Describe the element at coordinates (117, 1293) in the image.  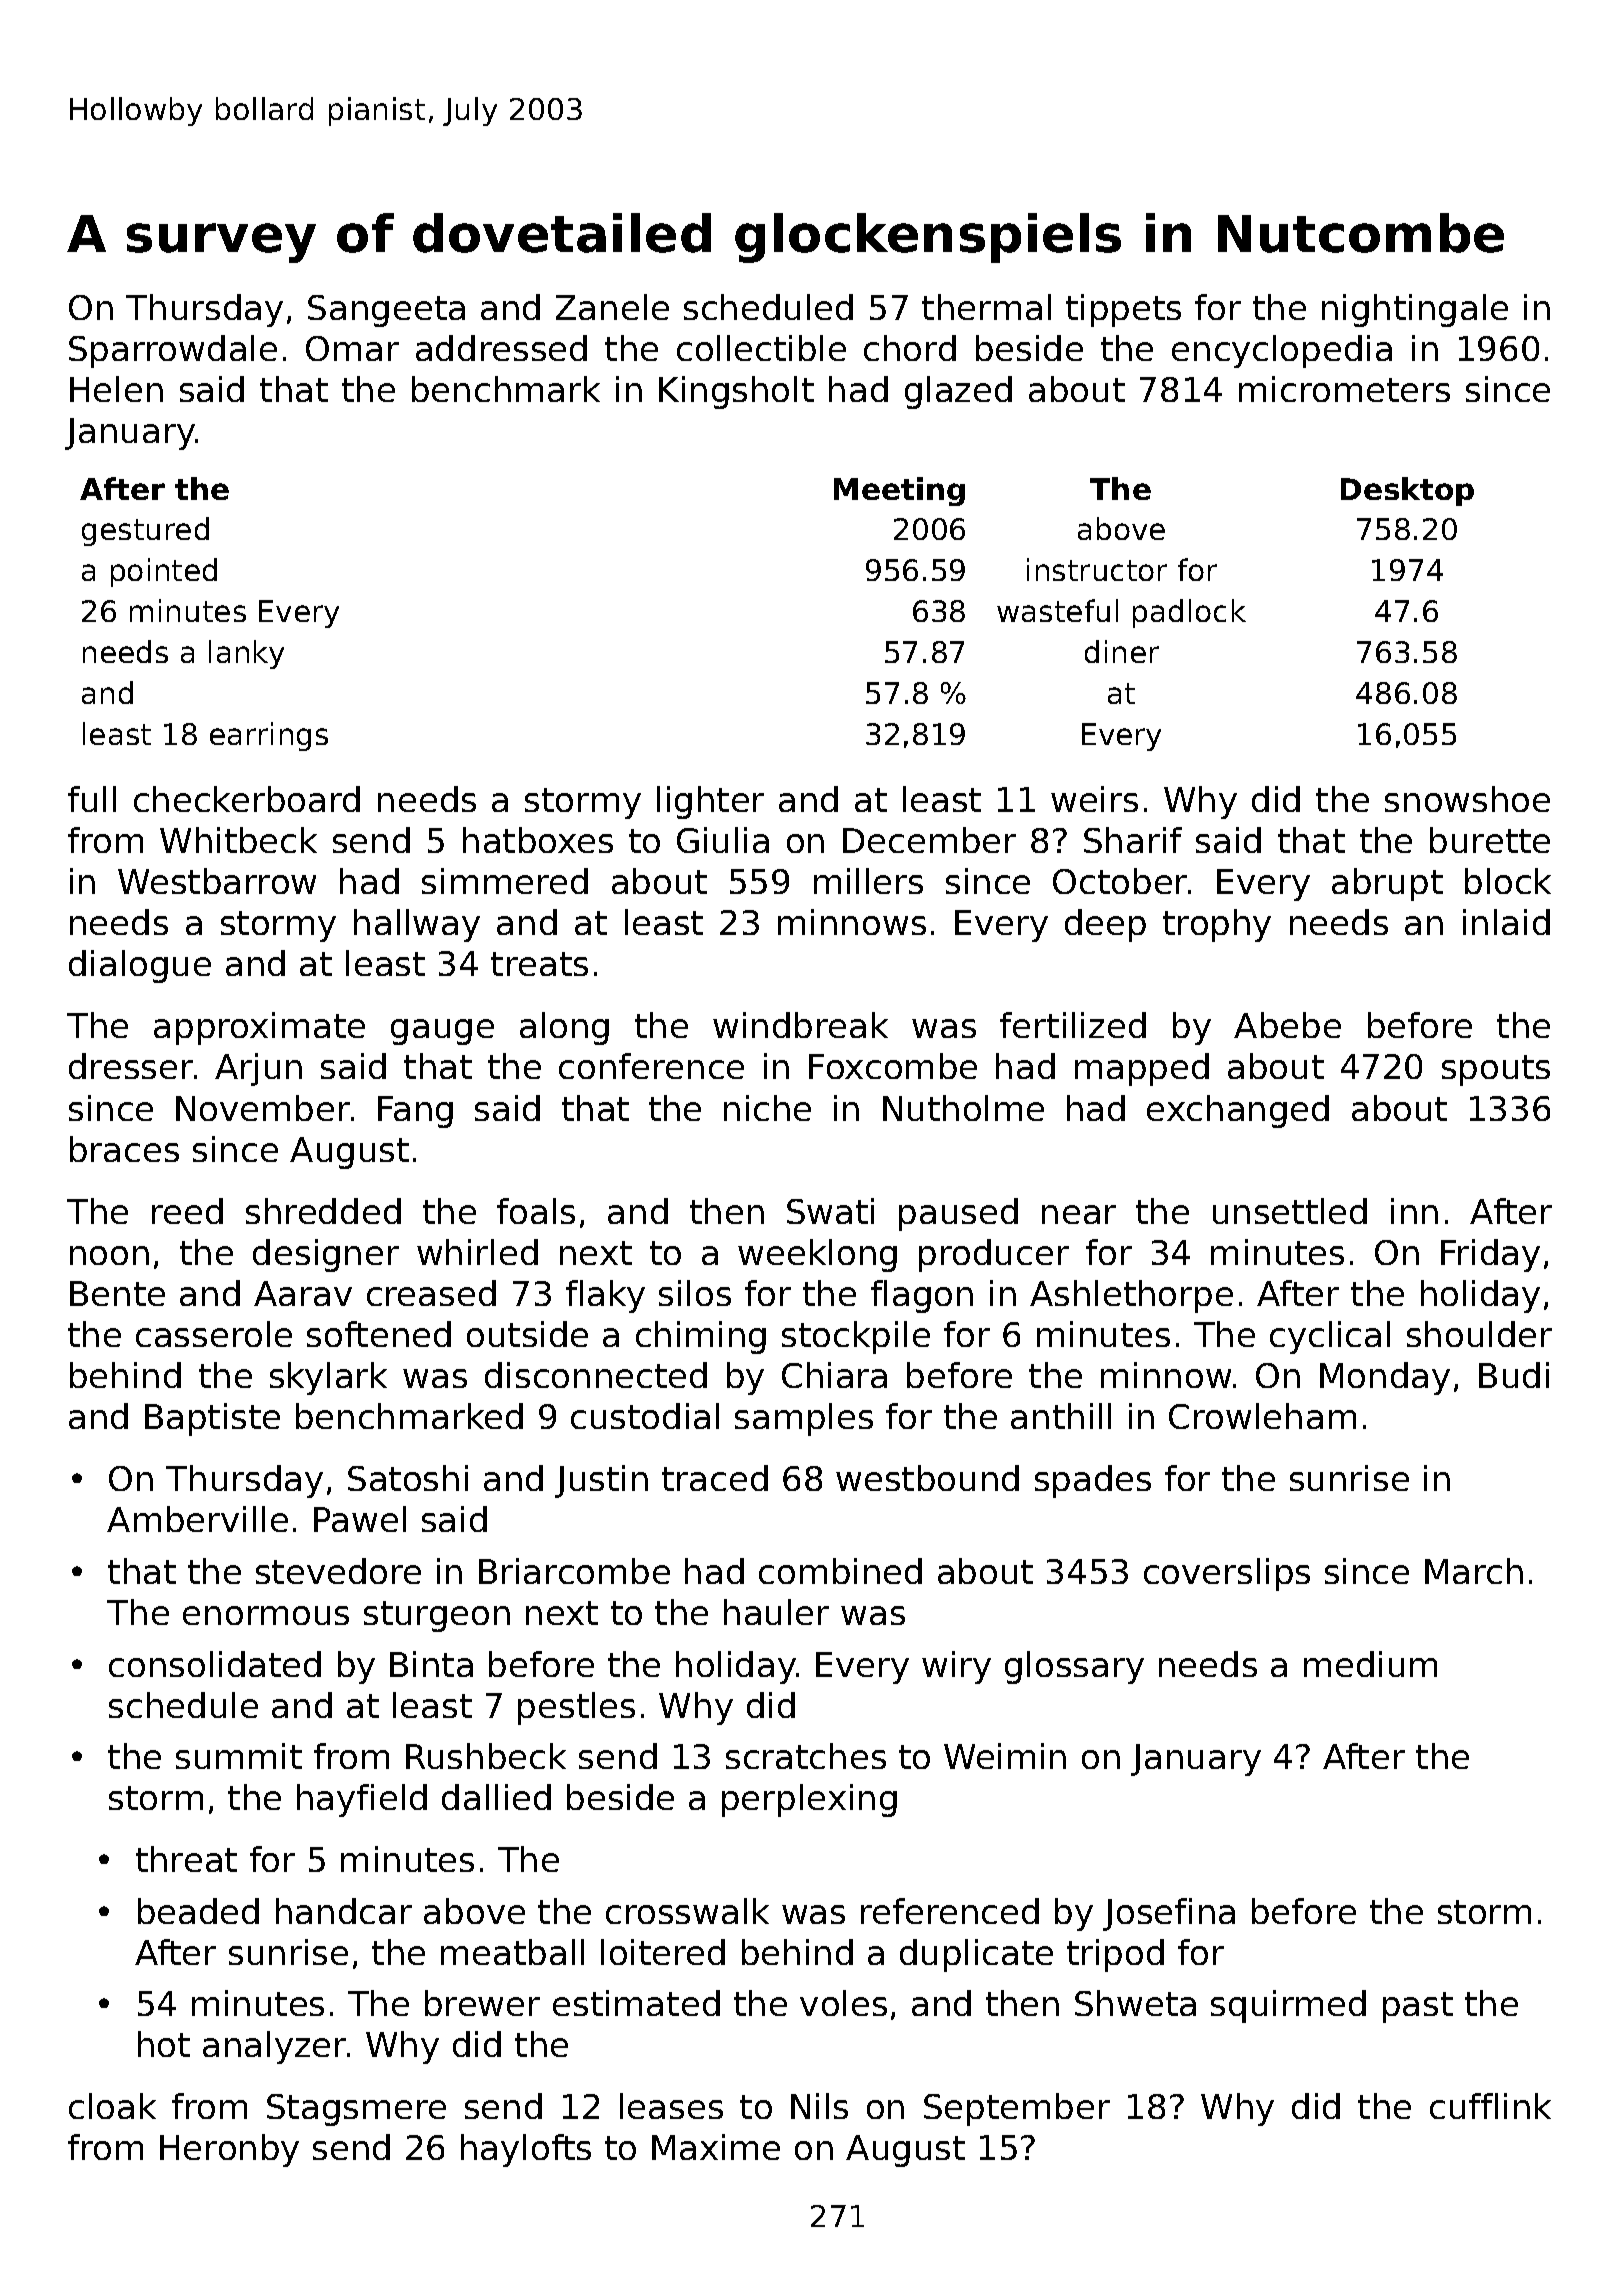
I see `Bente` at that location.
